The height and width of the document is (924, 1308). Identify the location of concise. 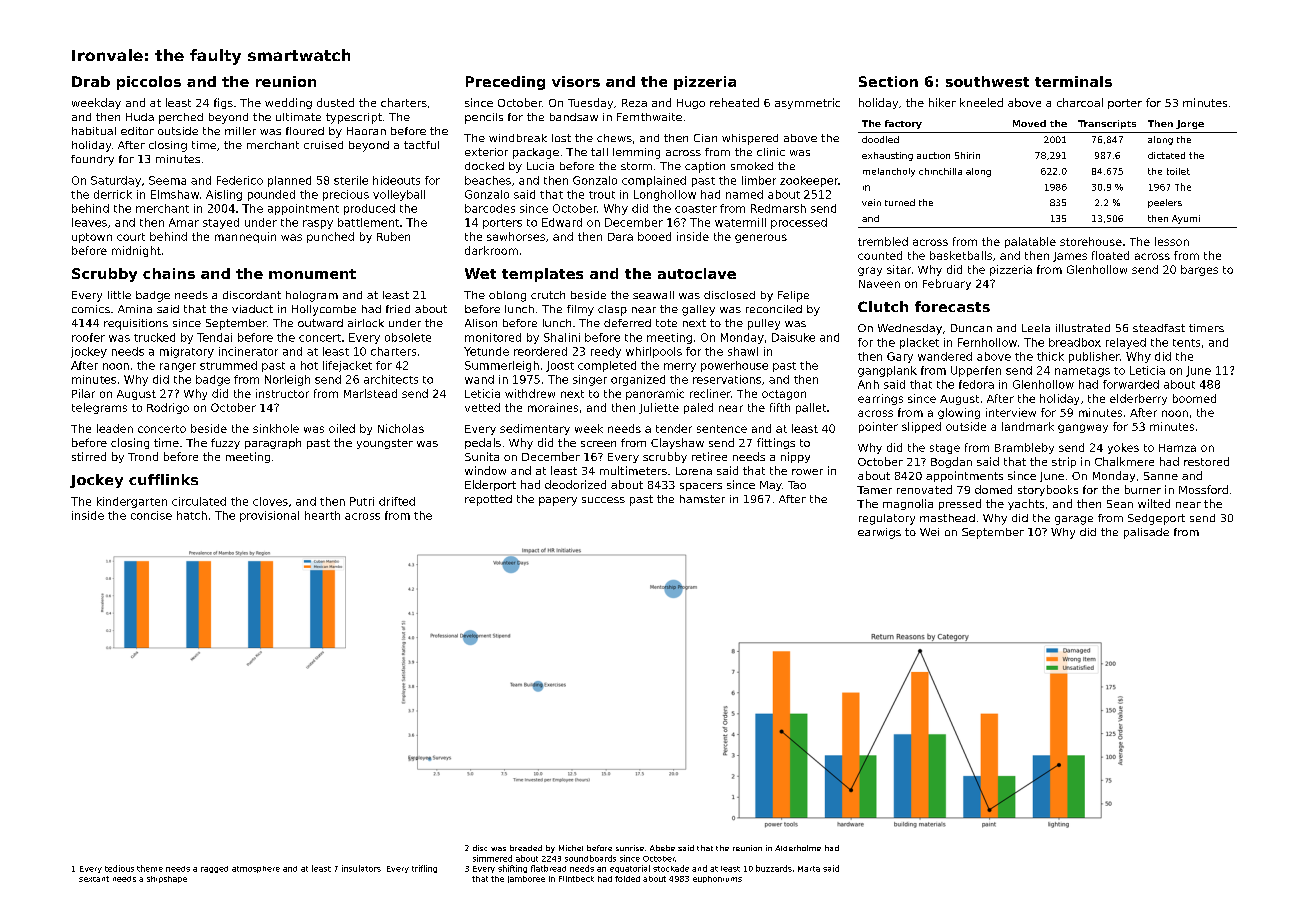
(151, 515).
